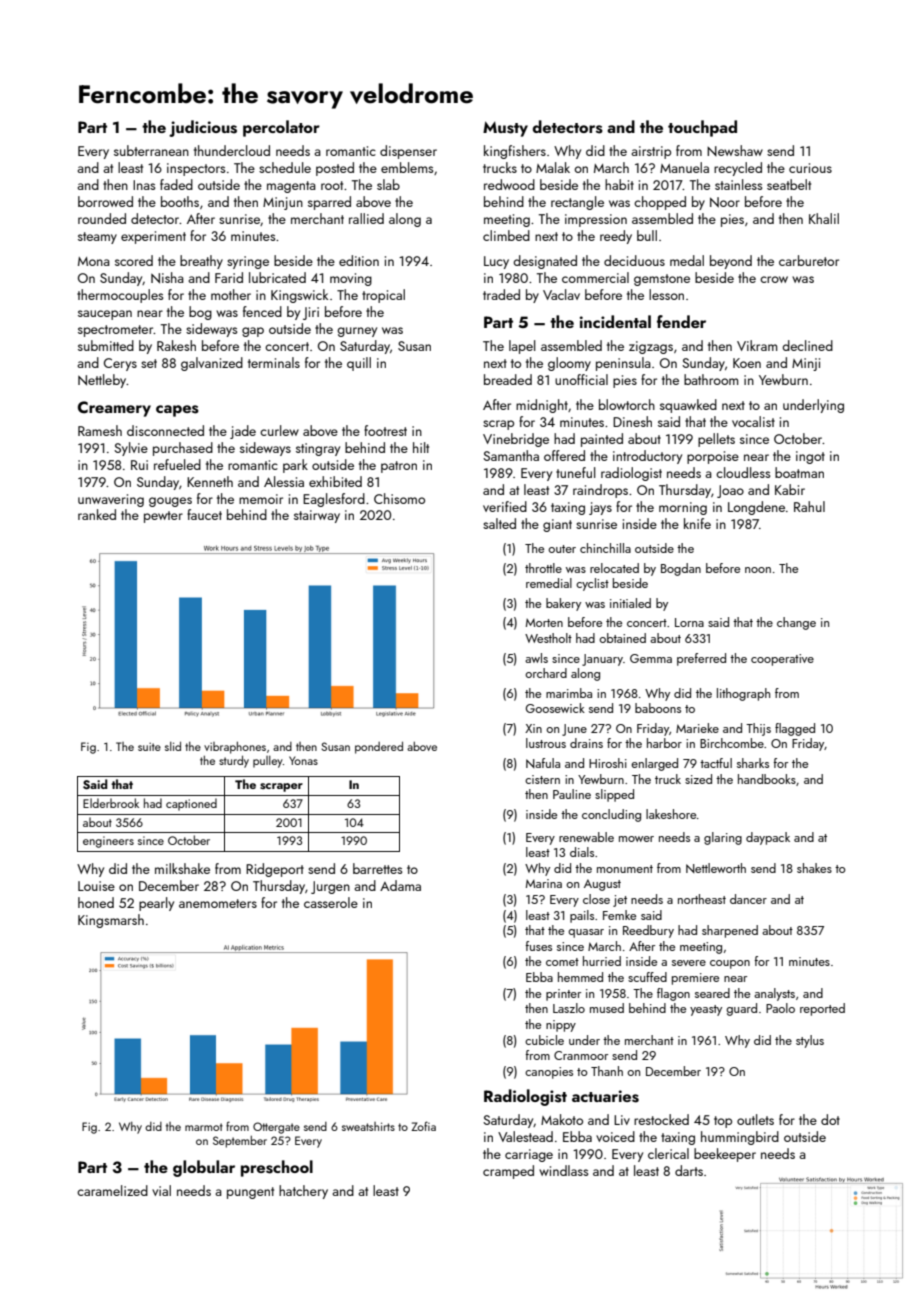 The width and height of the screenshot is (924, 1314). Describe the element at coordinates (509, 184) in the screenshot. I see `redwood` at that location.
